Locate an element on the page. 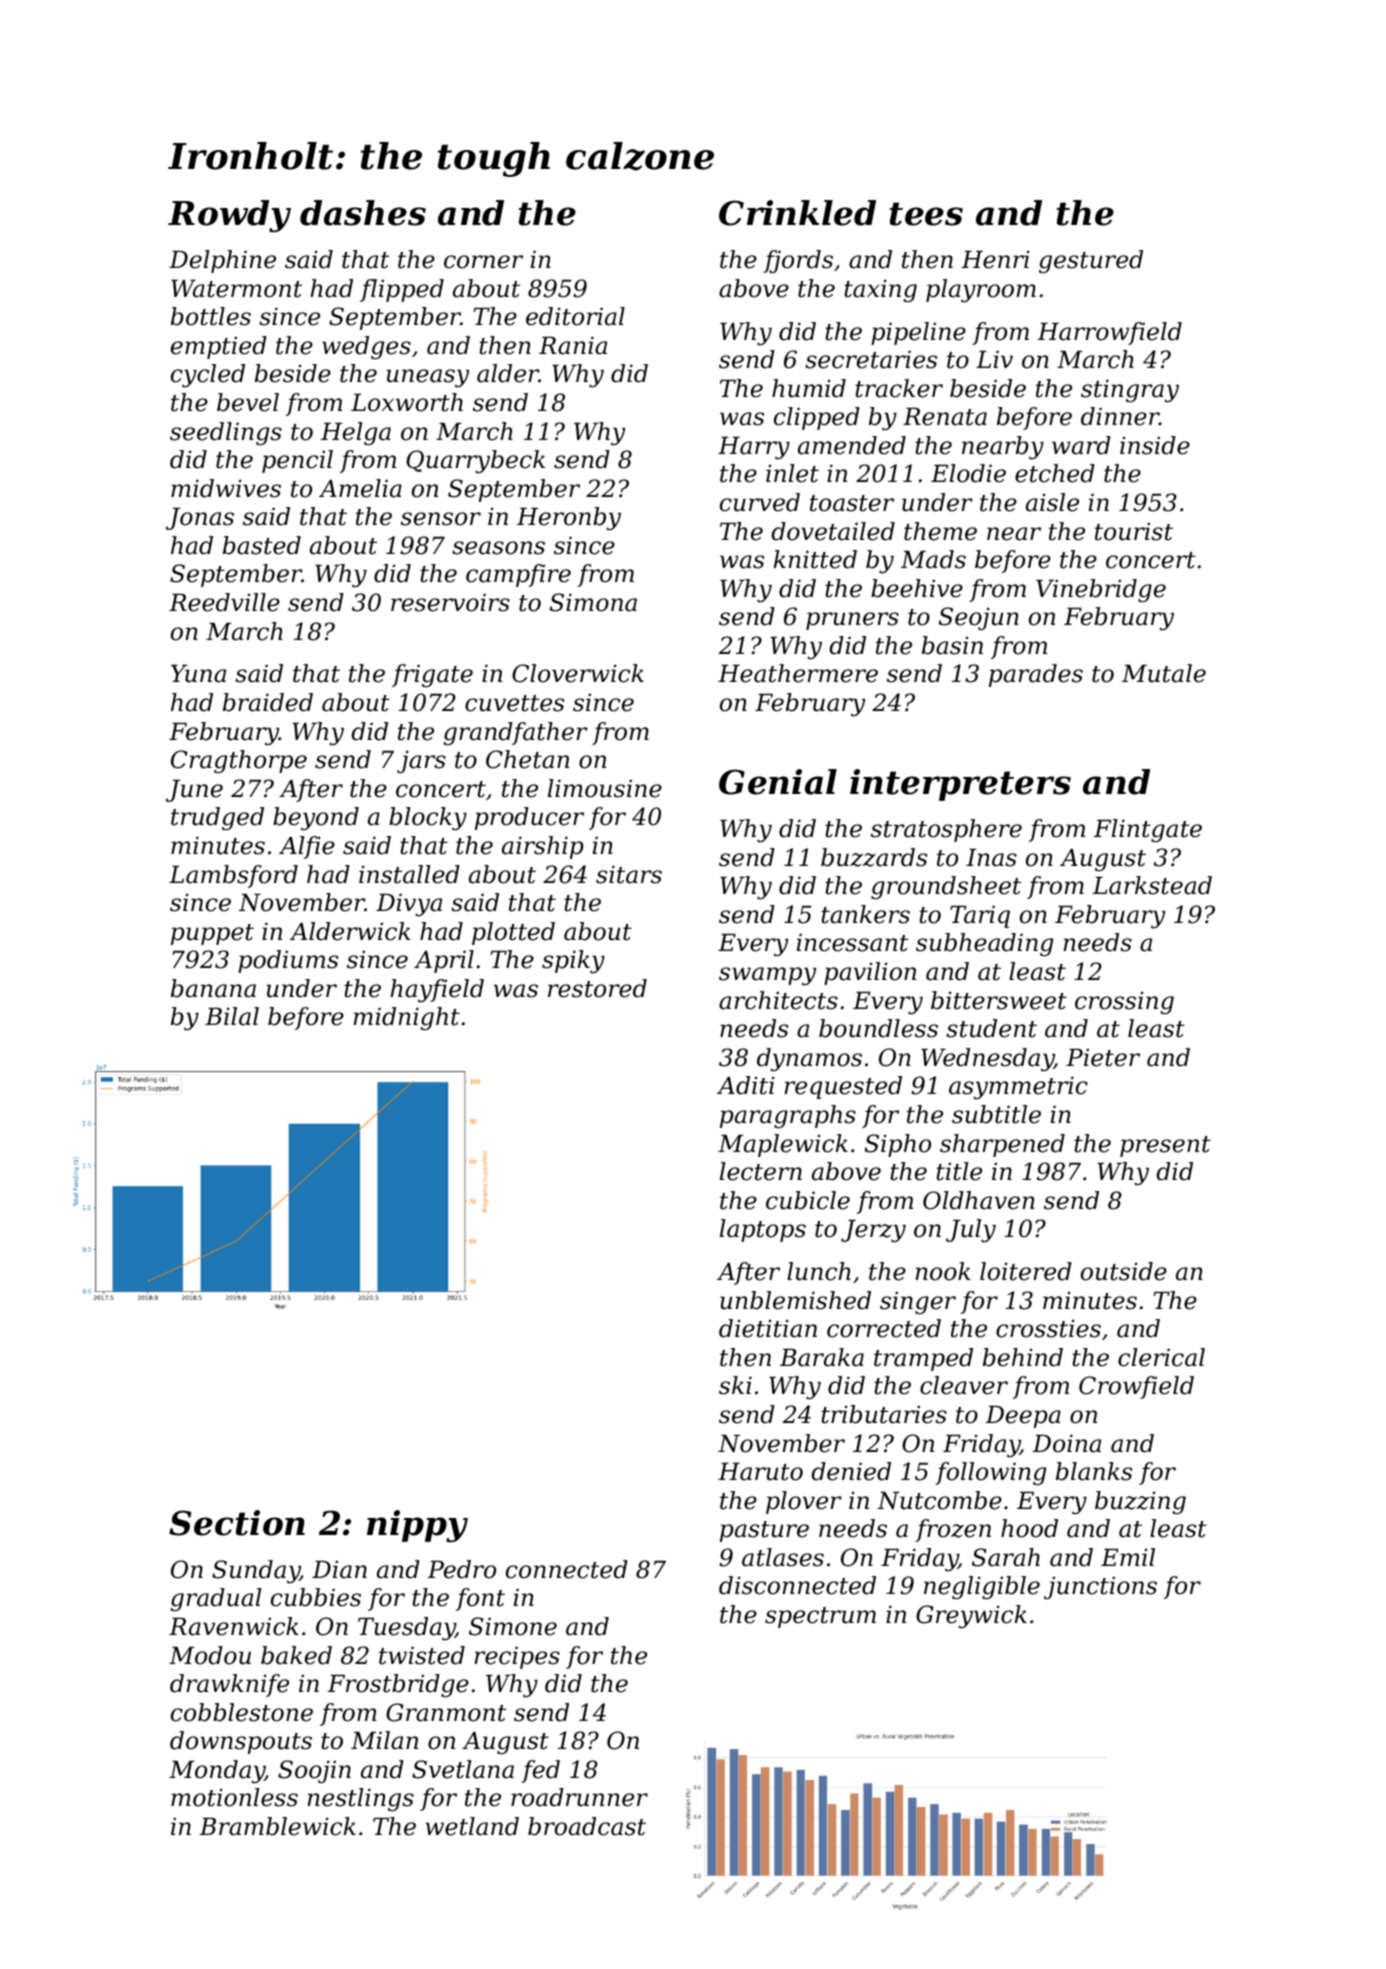  Larkstead is located at coordinates (1152, 885).
